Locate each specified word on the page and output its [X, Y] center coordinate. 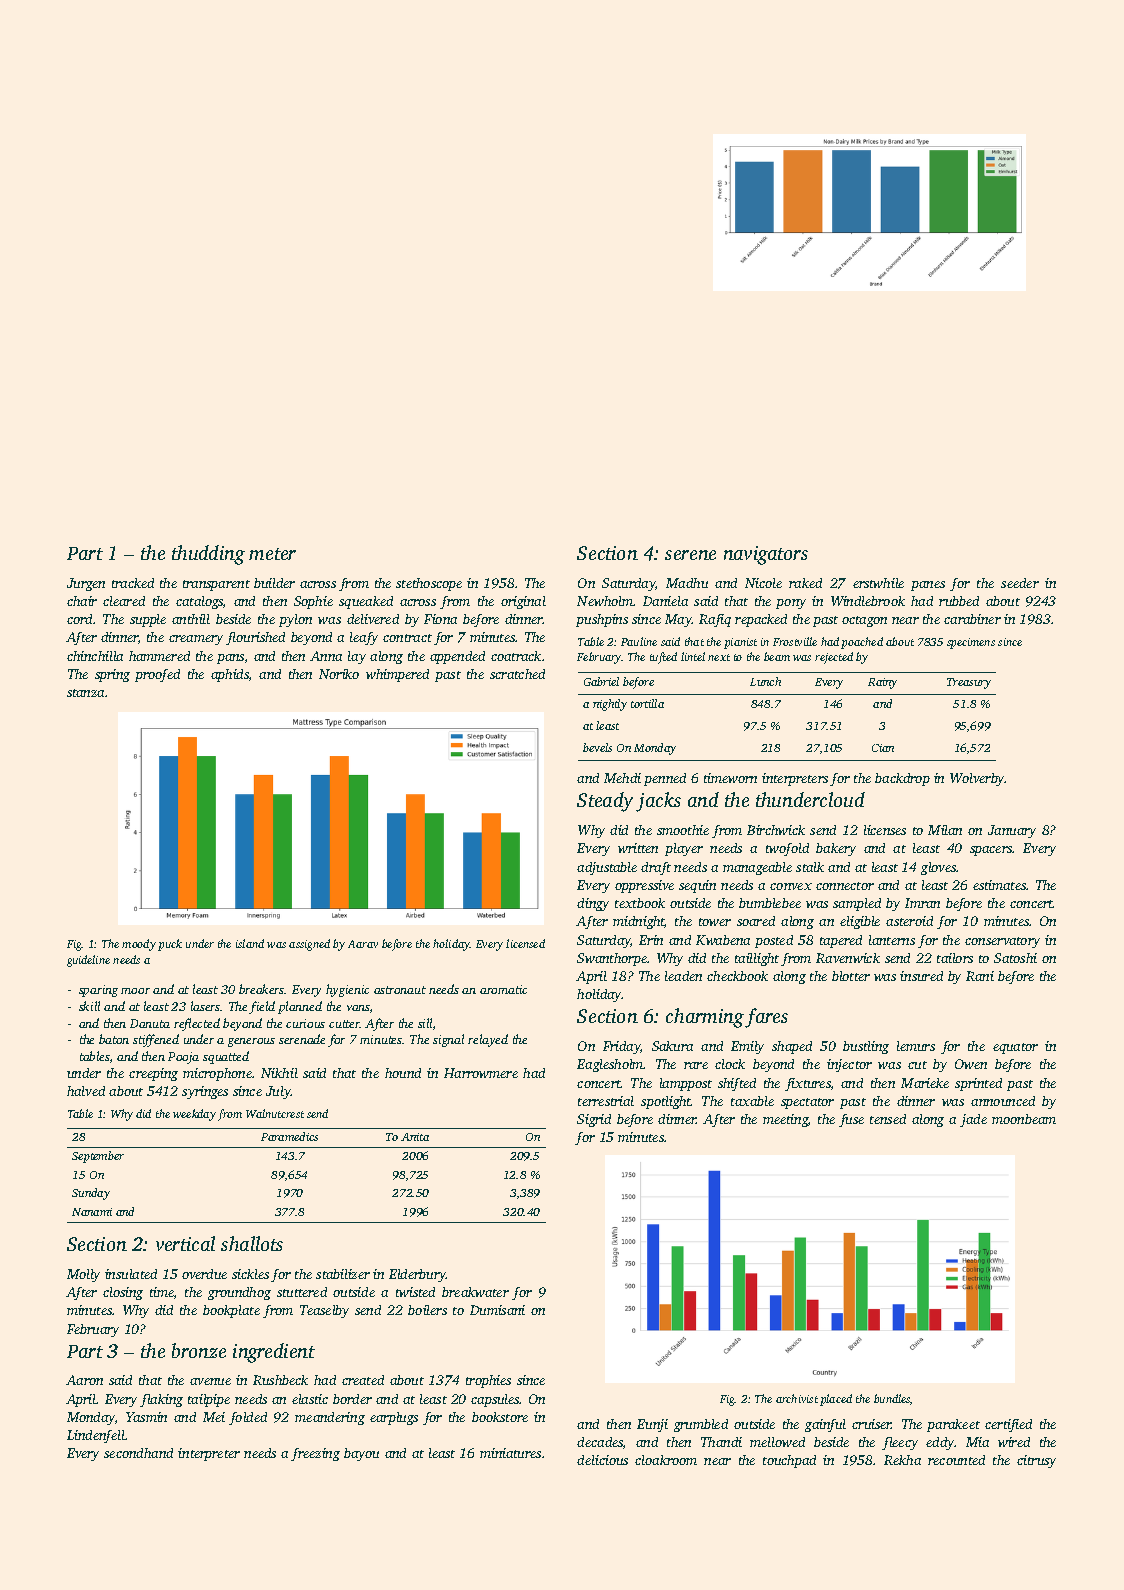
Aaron [84, 1380]
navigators [766, 555]
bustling [866, 1047]
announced [1003, 1101]
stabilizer [343, 1274]
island [250, 943]
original [523, 602]
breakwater [475, 1292]
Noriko [339, 674]
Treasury [969, 683]
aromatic [503, 989]
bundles [892, 1399]
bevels [597, 747]
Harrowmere [481, 1073]
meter [272, 554]
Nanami [92, 1212]
